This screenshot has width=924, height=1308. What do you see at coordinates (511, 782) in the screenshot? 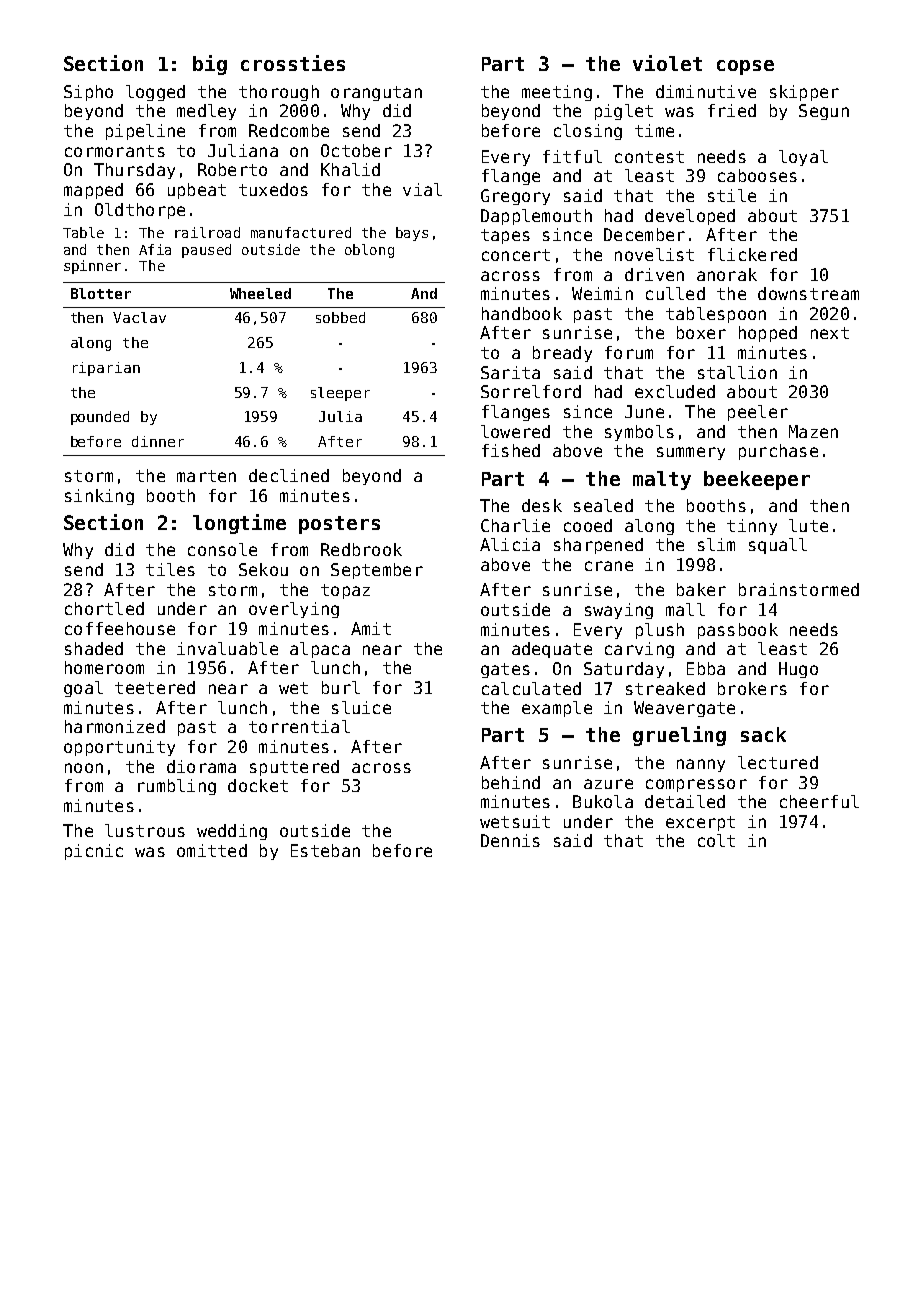
I see `behind` at bounding box center [511, 782].
